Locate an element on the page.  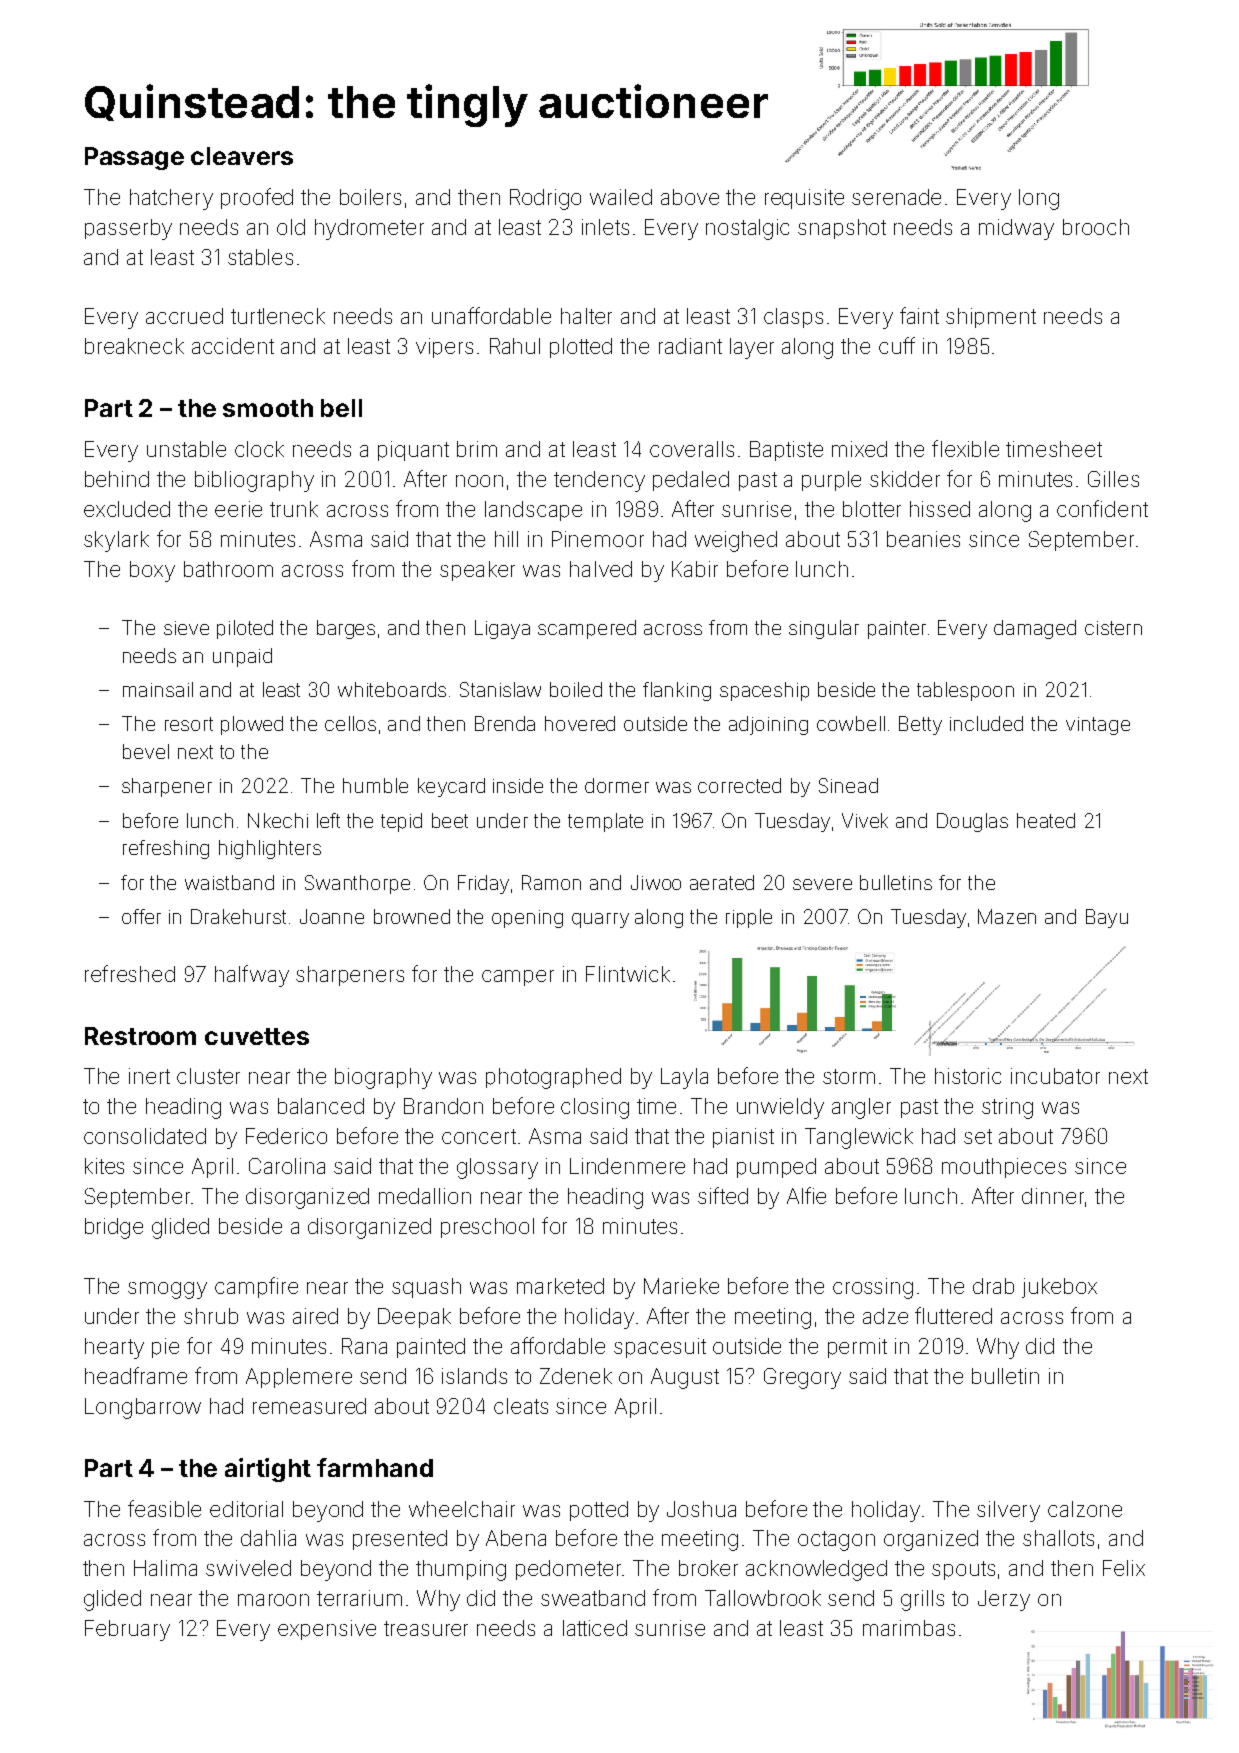
hydrometer is located at coordinates (369, 229).
